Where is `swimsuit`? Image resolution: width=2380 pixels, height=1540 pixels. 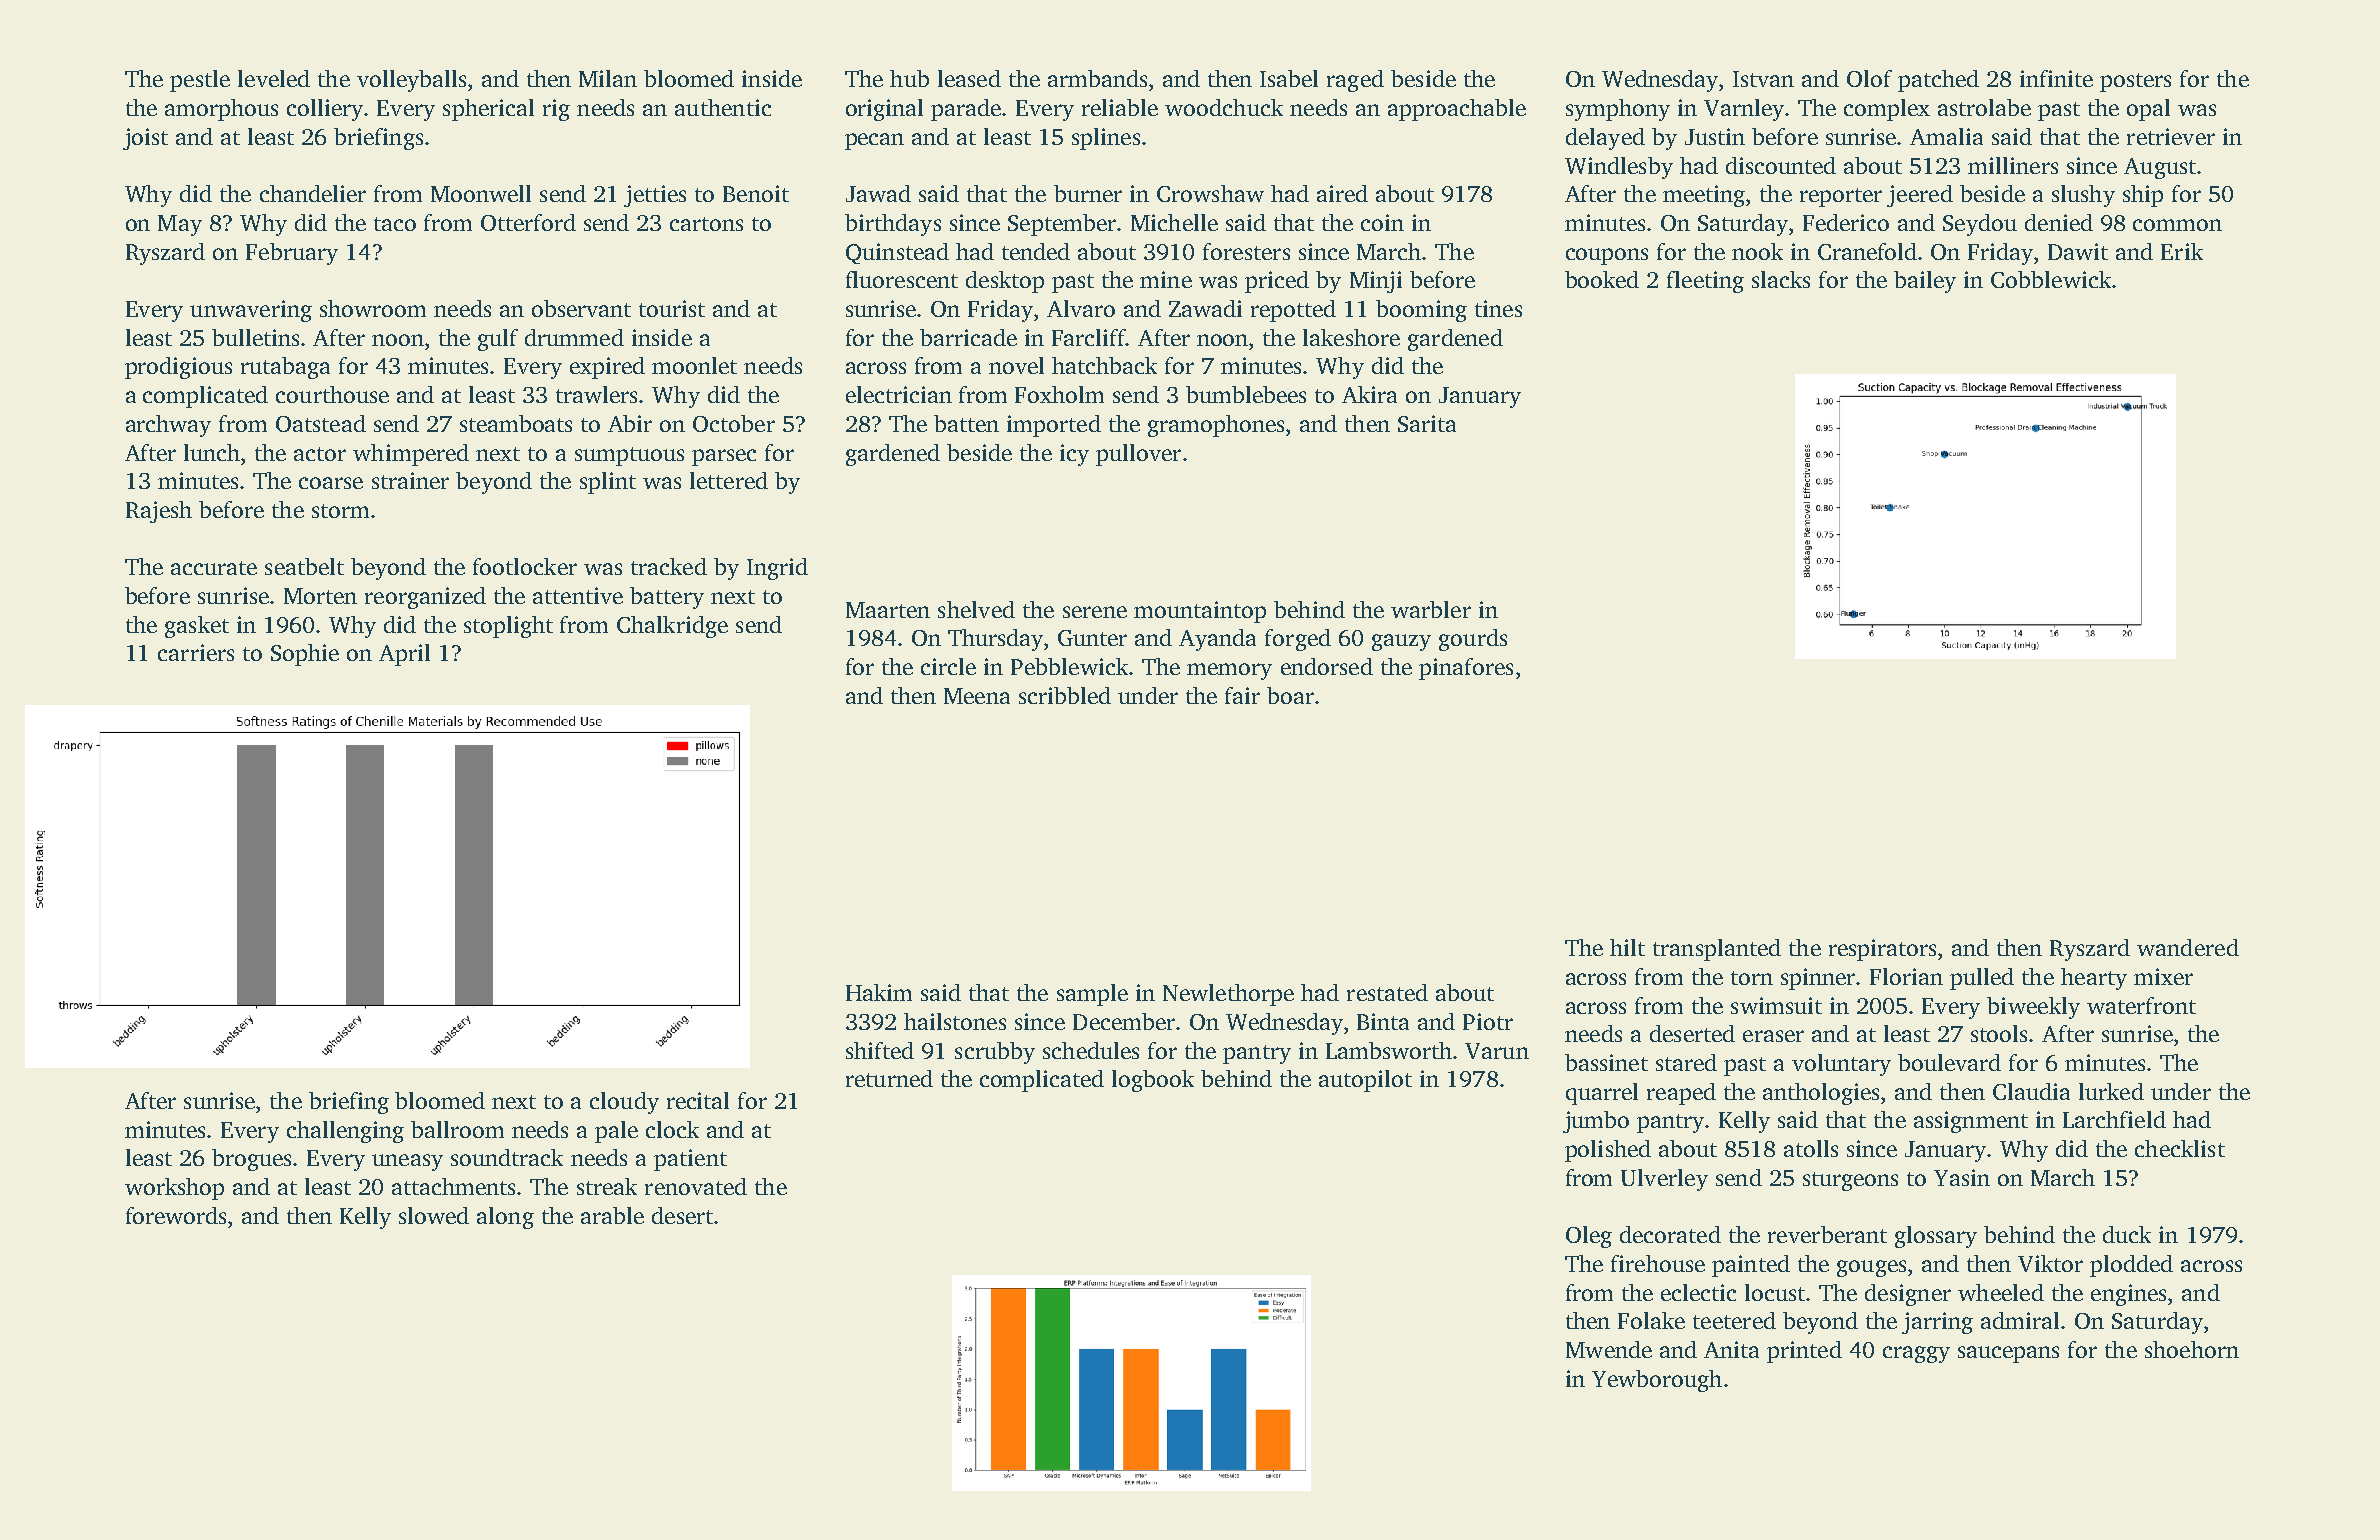
swimsuit is located at coordinates (1776, 1005).
